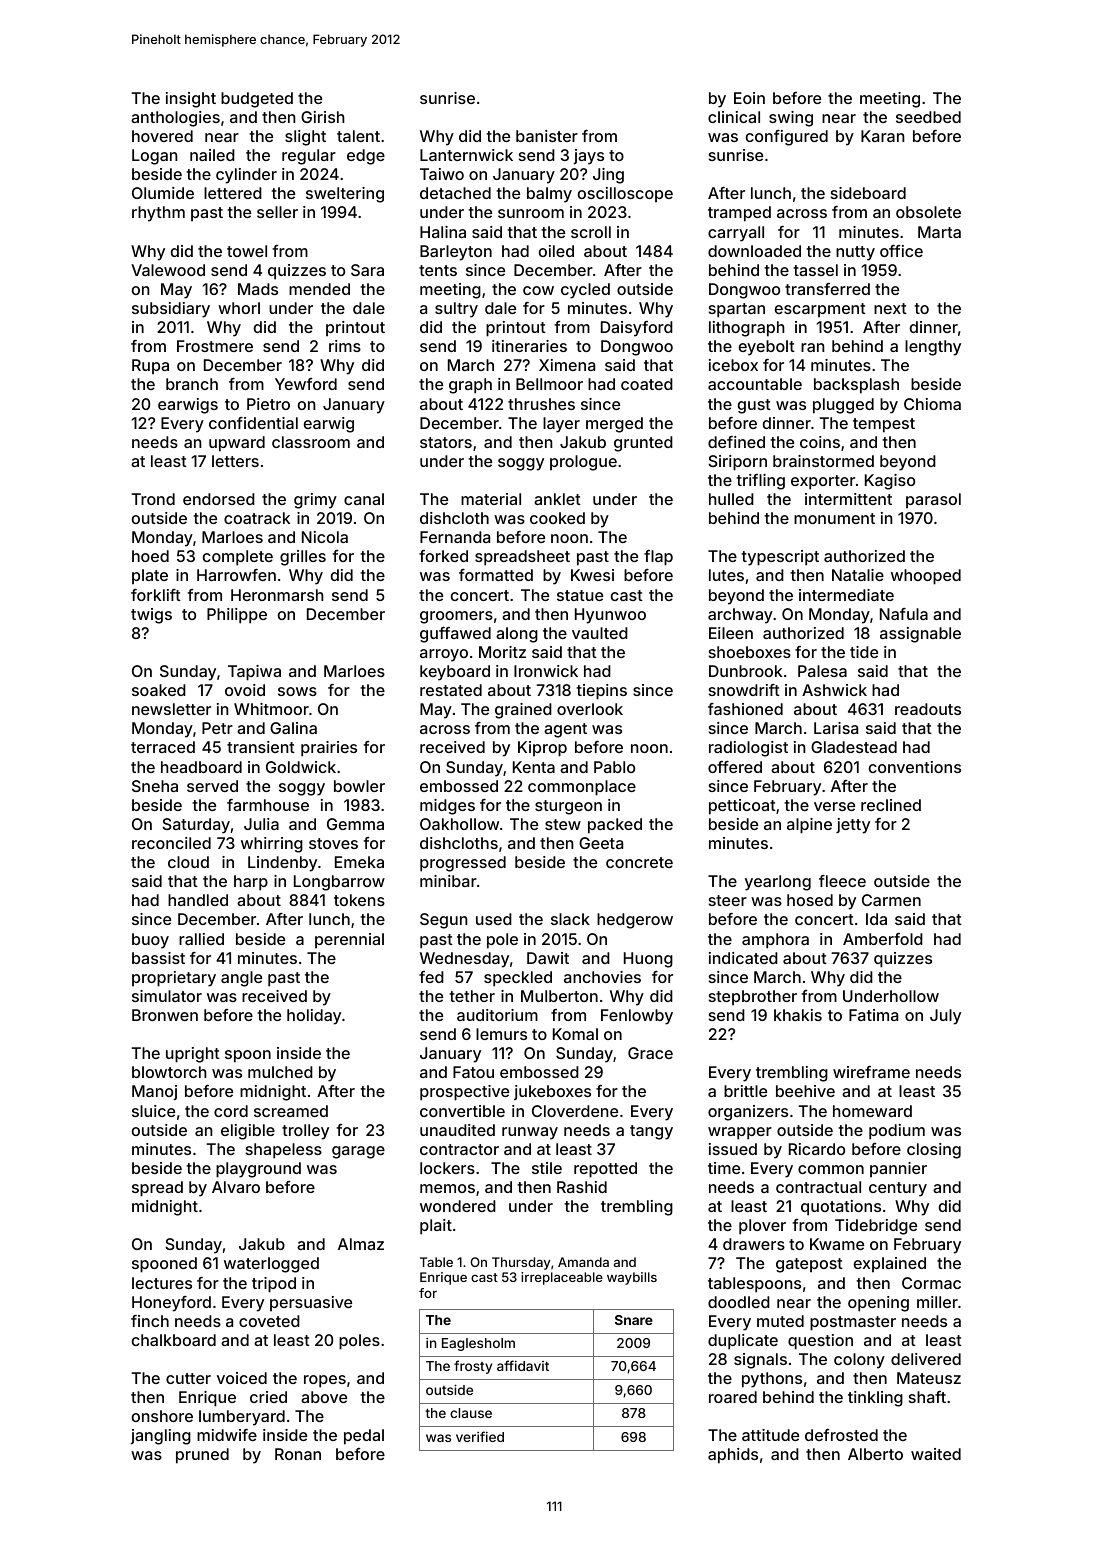 This page has height=1545, width=1093. I want to click on rallied, so click(201, 939).
